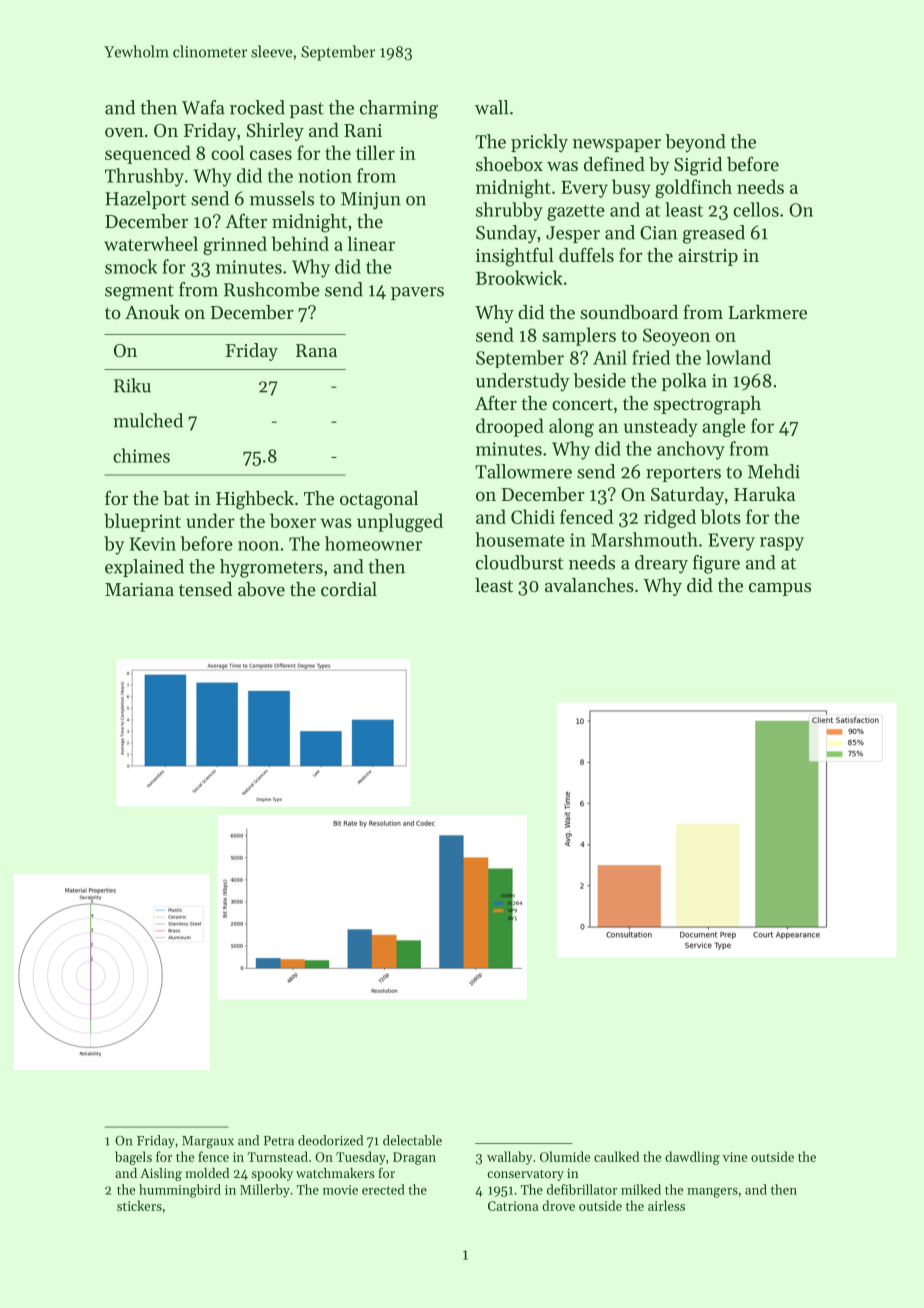  What do you see at coordinates (513, 1206) in the page?
I see `Catriona` at bounding box center [513, 1206].
